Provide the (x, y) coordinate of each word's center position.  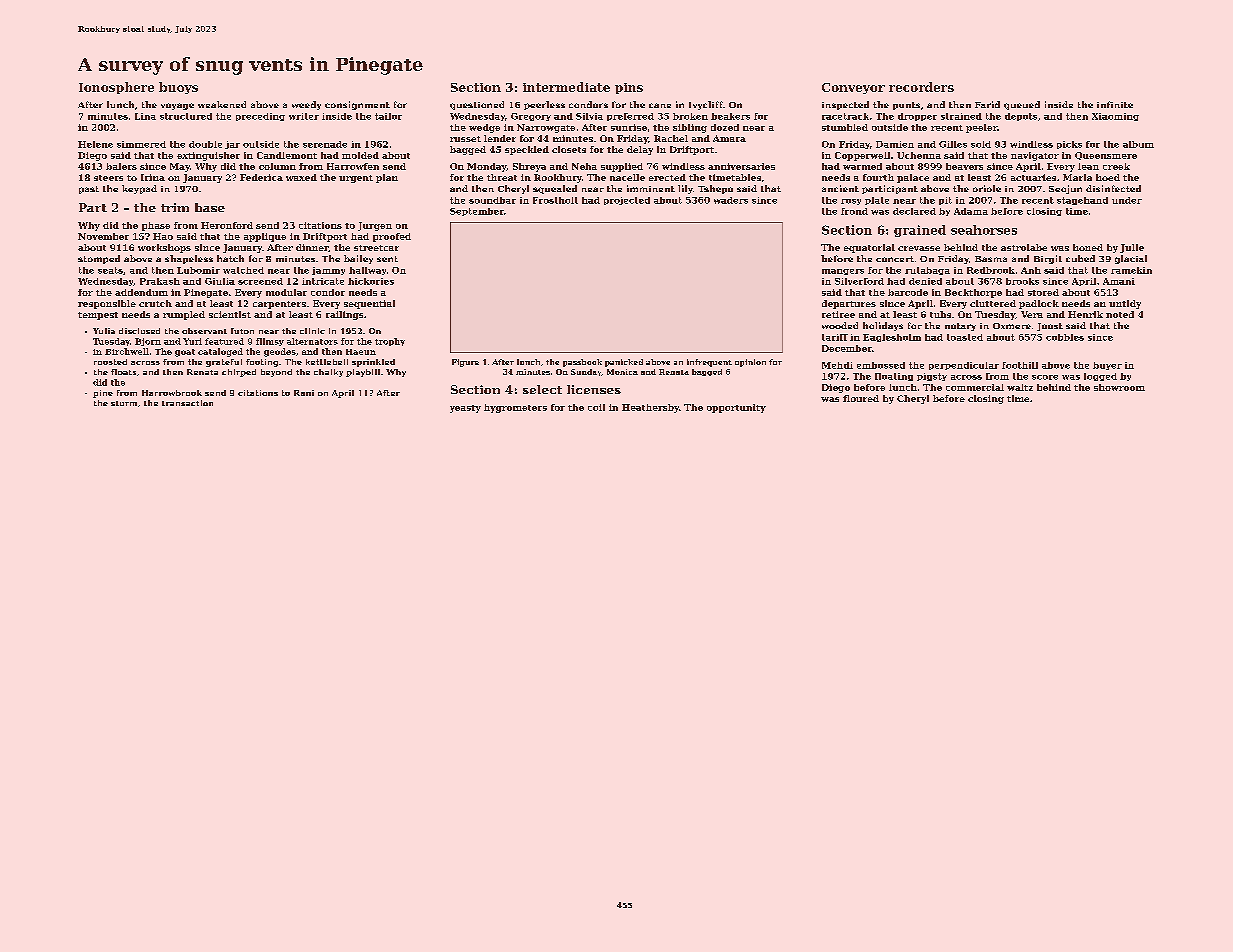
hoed (1108, 177)
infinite (1115, 104)
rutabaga (927, 271)
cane (660, 105)
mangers (843, 272)
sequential (369, 304)
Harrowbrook (172, 393)
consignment (357, 105)
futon (242, 331)
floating (894, 377)
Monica (622, 372)
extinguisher (208, 156)
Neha (584, 166)
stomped (99, 259)
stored (1043, 292)
